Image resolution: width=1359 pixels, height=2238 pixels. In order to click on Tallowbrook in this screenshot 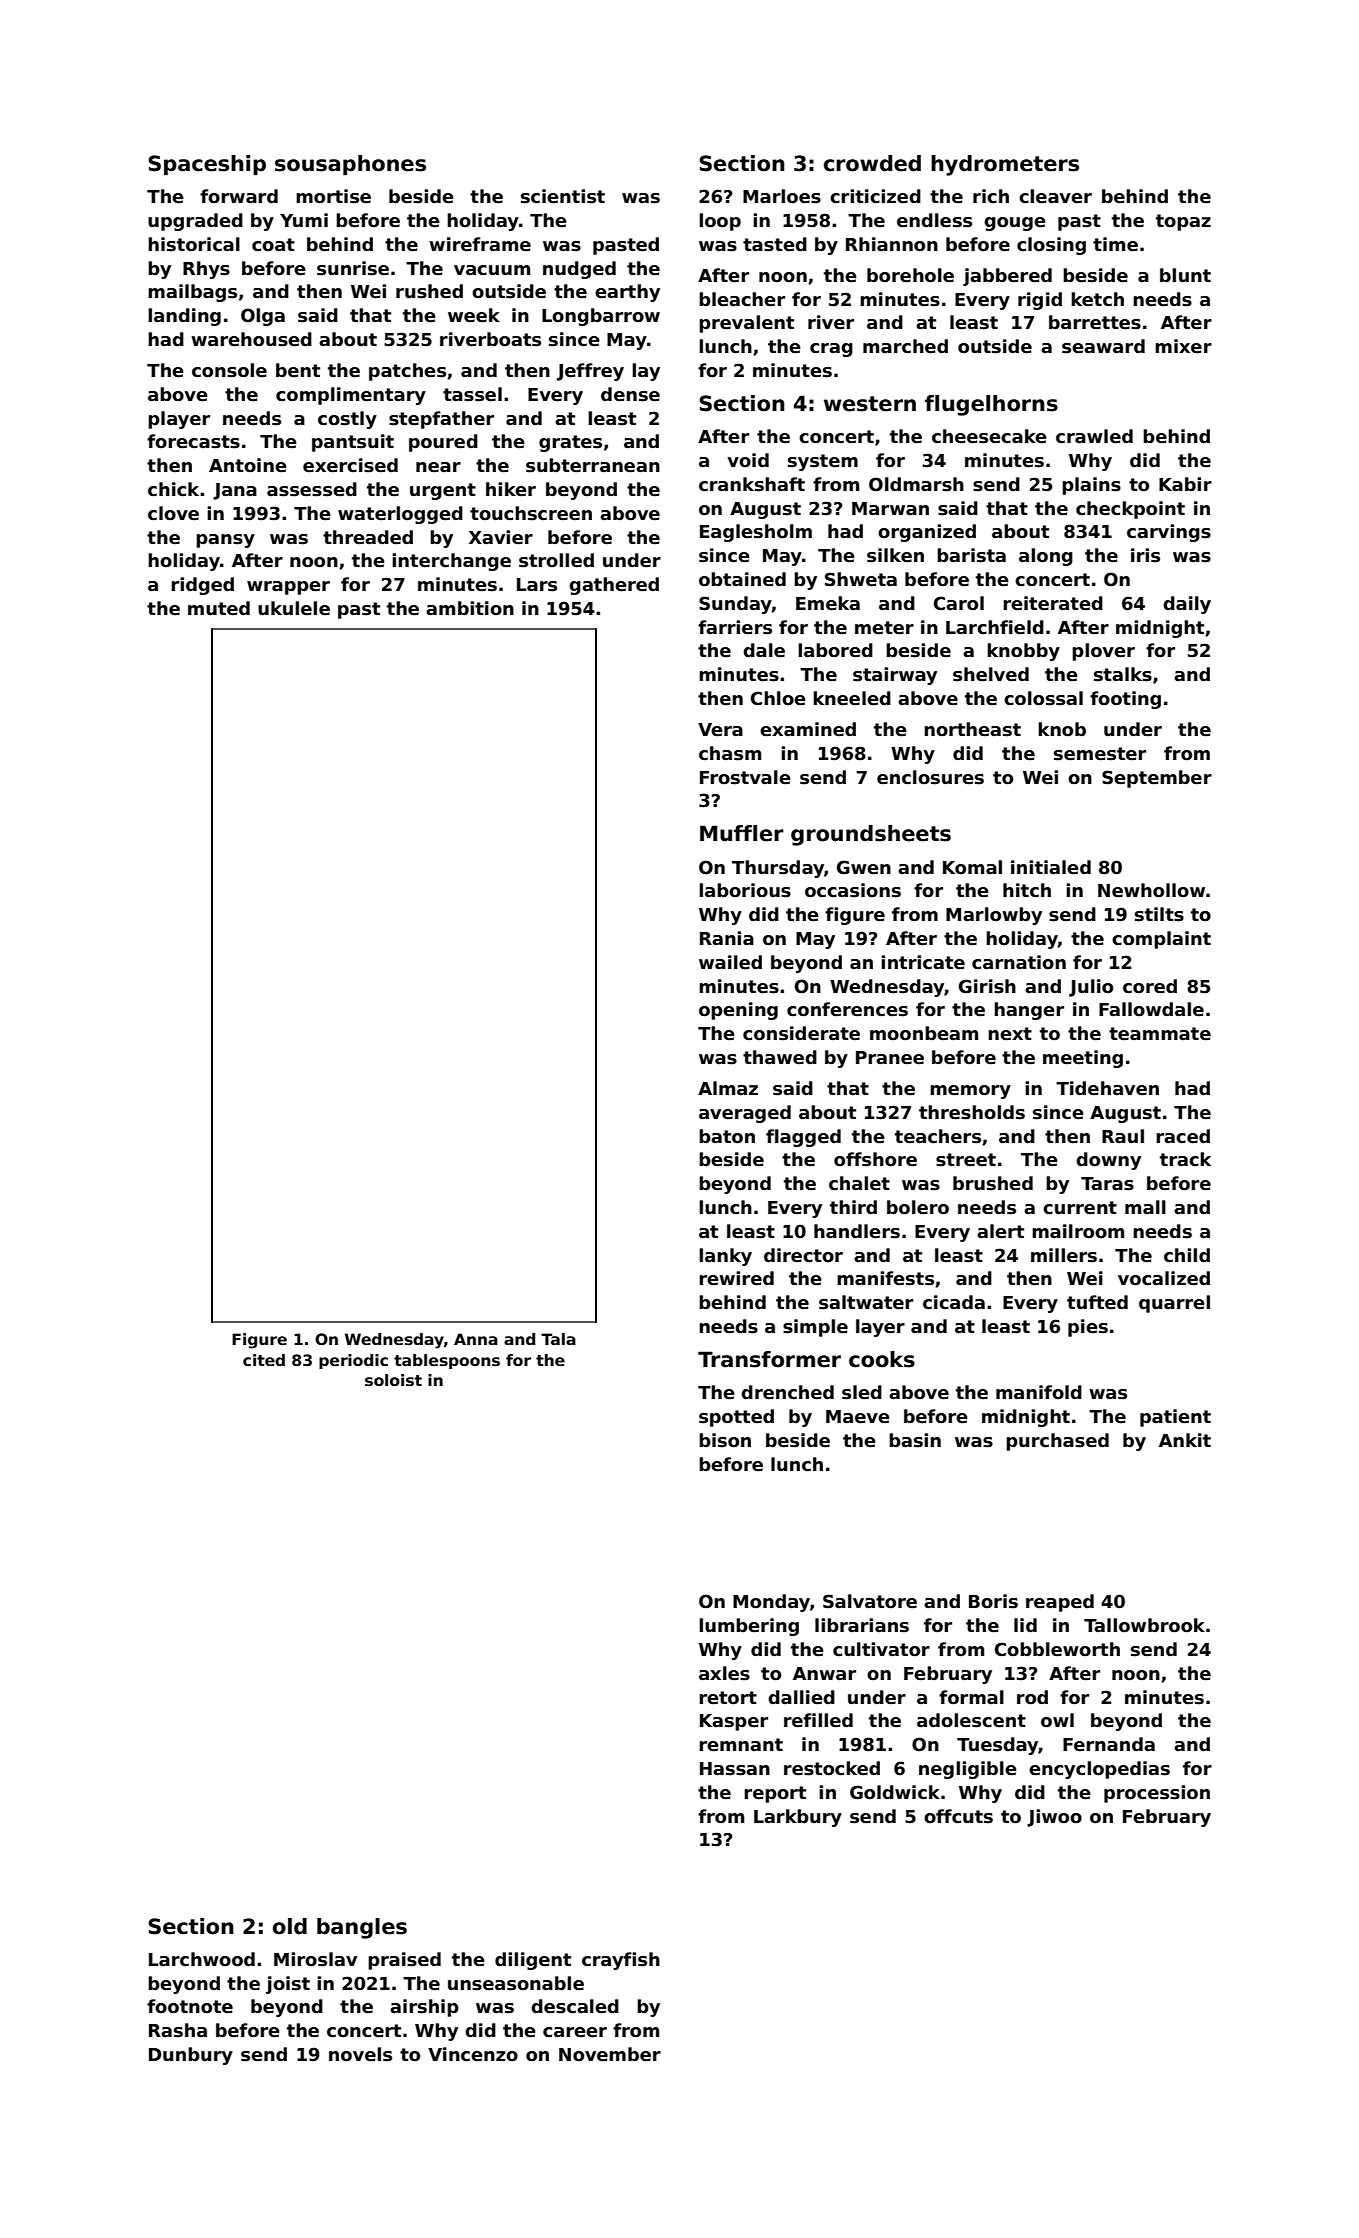, I will do `click(1144, 1625)`.
